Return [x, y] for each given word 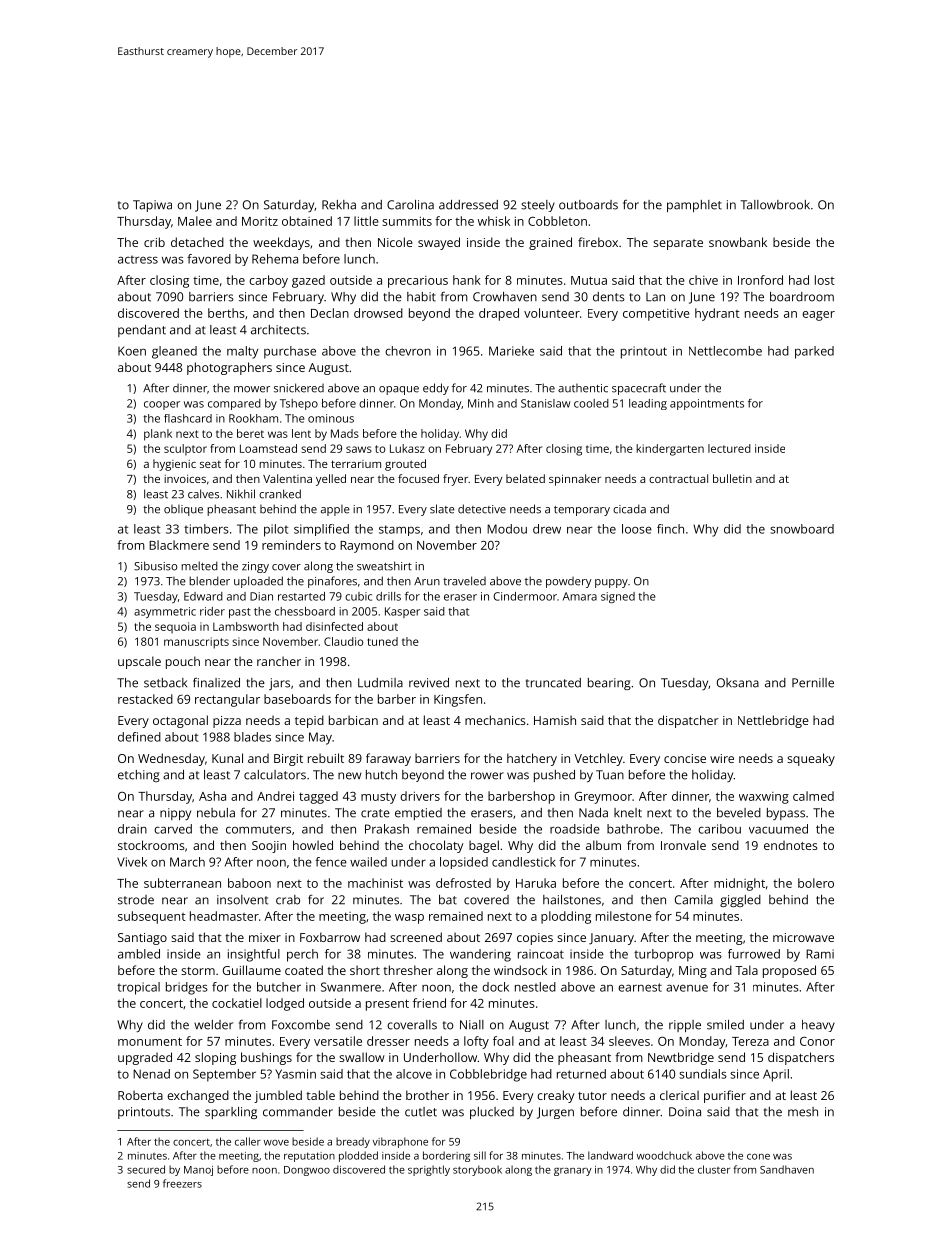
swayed [439, 243]
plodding [566, 917]
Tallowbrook [775, 205]
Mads [345, 433]
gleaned [174, 352]
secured [146, 1169]
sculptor [185, 449]
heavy [818, 1026]
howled [313, 845]
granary [573, 1172]
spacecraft [639, 389]
